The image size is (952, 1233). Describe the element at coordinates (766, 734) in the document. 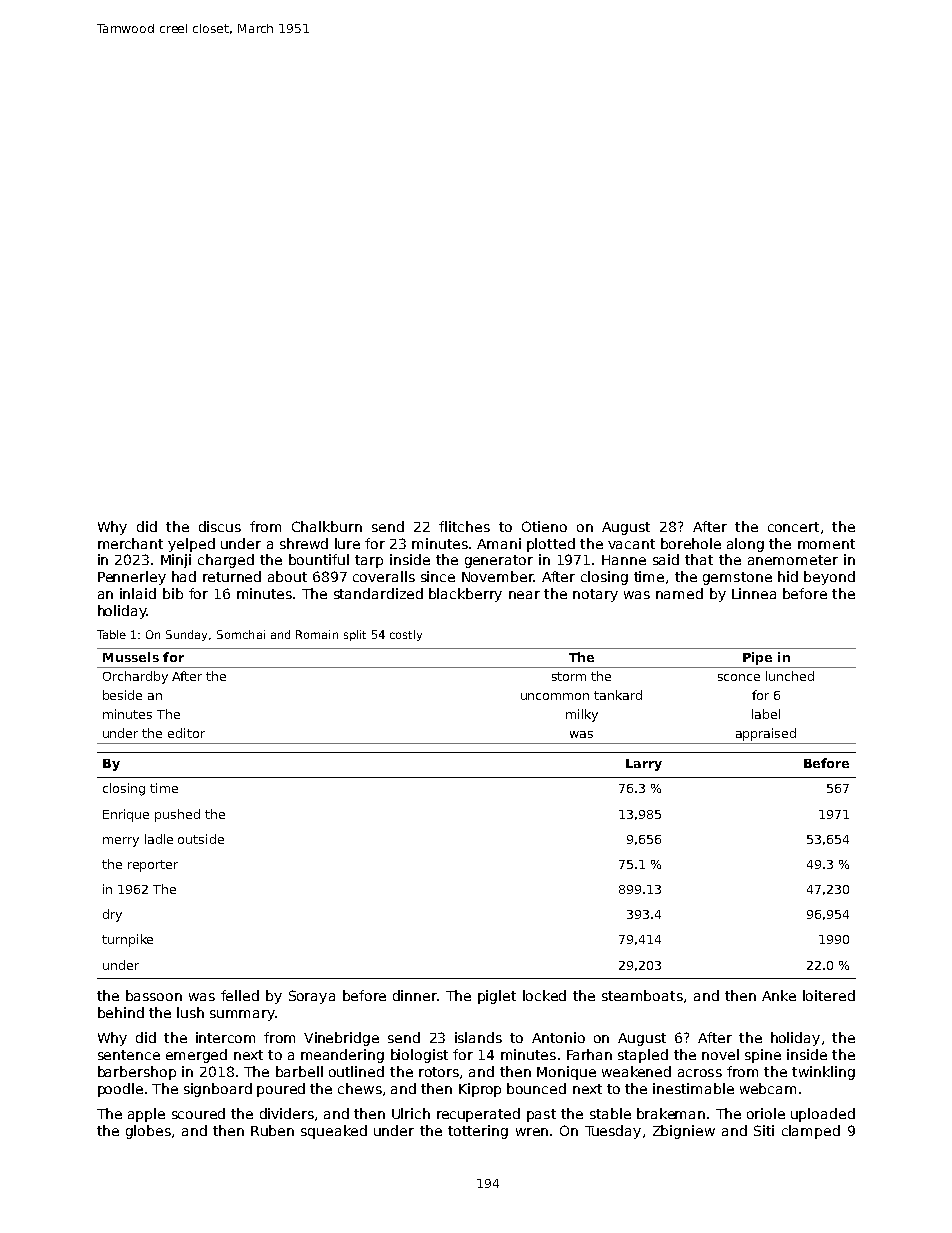

I see `appraised` at that location.
